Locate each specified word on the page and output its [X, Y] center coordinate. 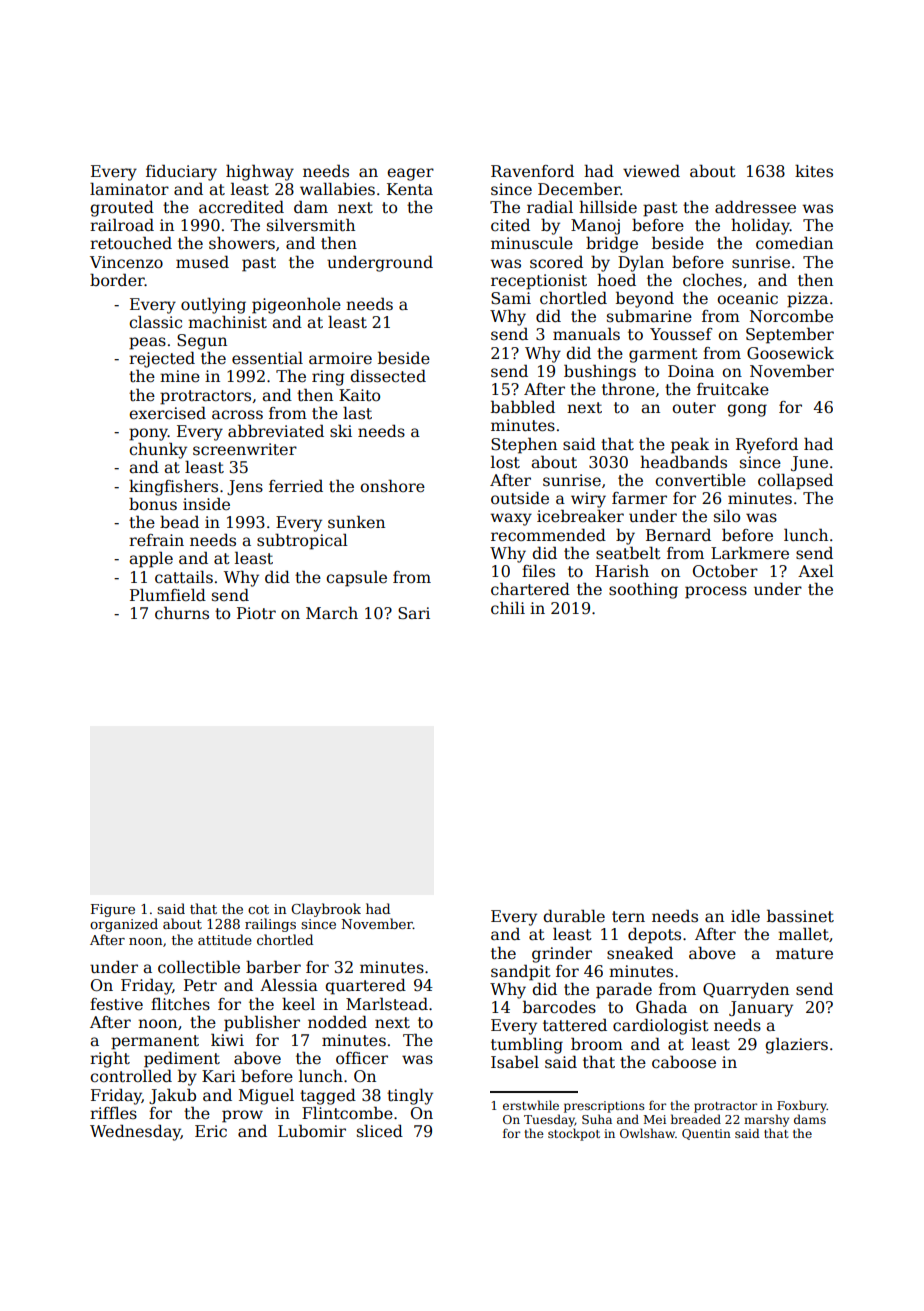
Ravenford [532, 171]
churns [182, 612]
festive [116, 1004]
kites [814, 171]
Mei [655, 1119]
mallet [803, 934]
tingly [410, 1096]
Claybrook [326, 910]
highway [260, 172]
